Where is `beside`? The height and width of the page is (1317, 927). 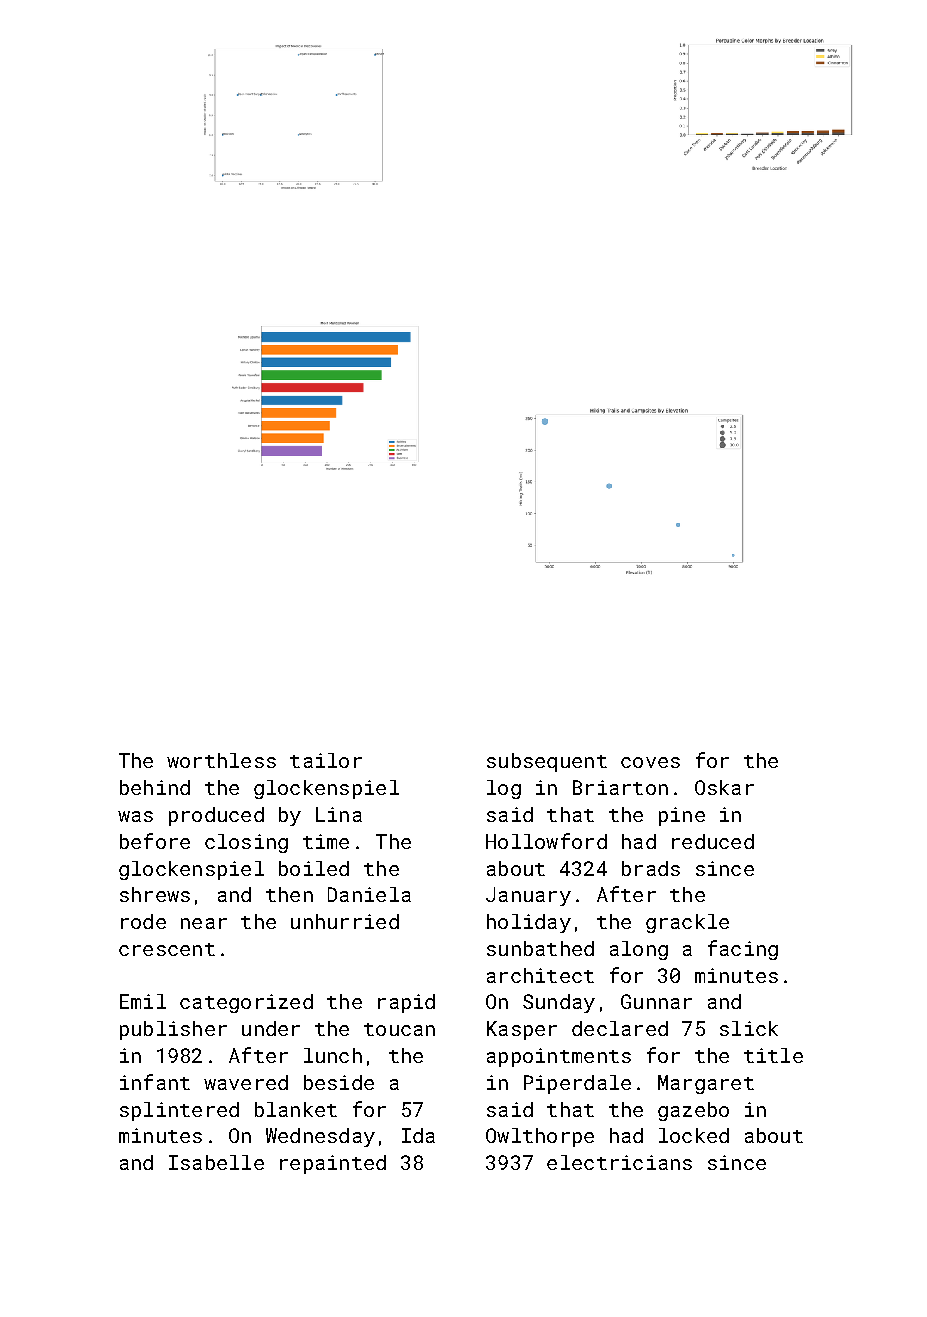 beside is located at coordinates (339, 1082).
